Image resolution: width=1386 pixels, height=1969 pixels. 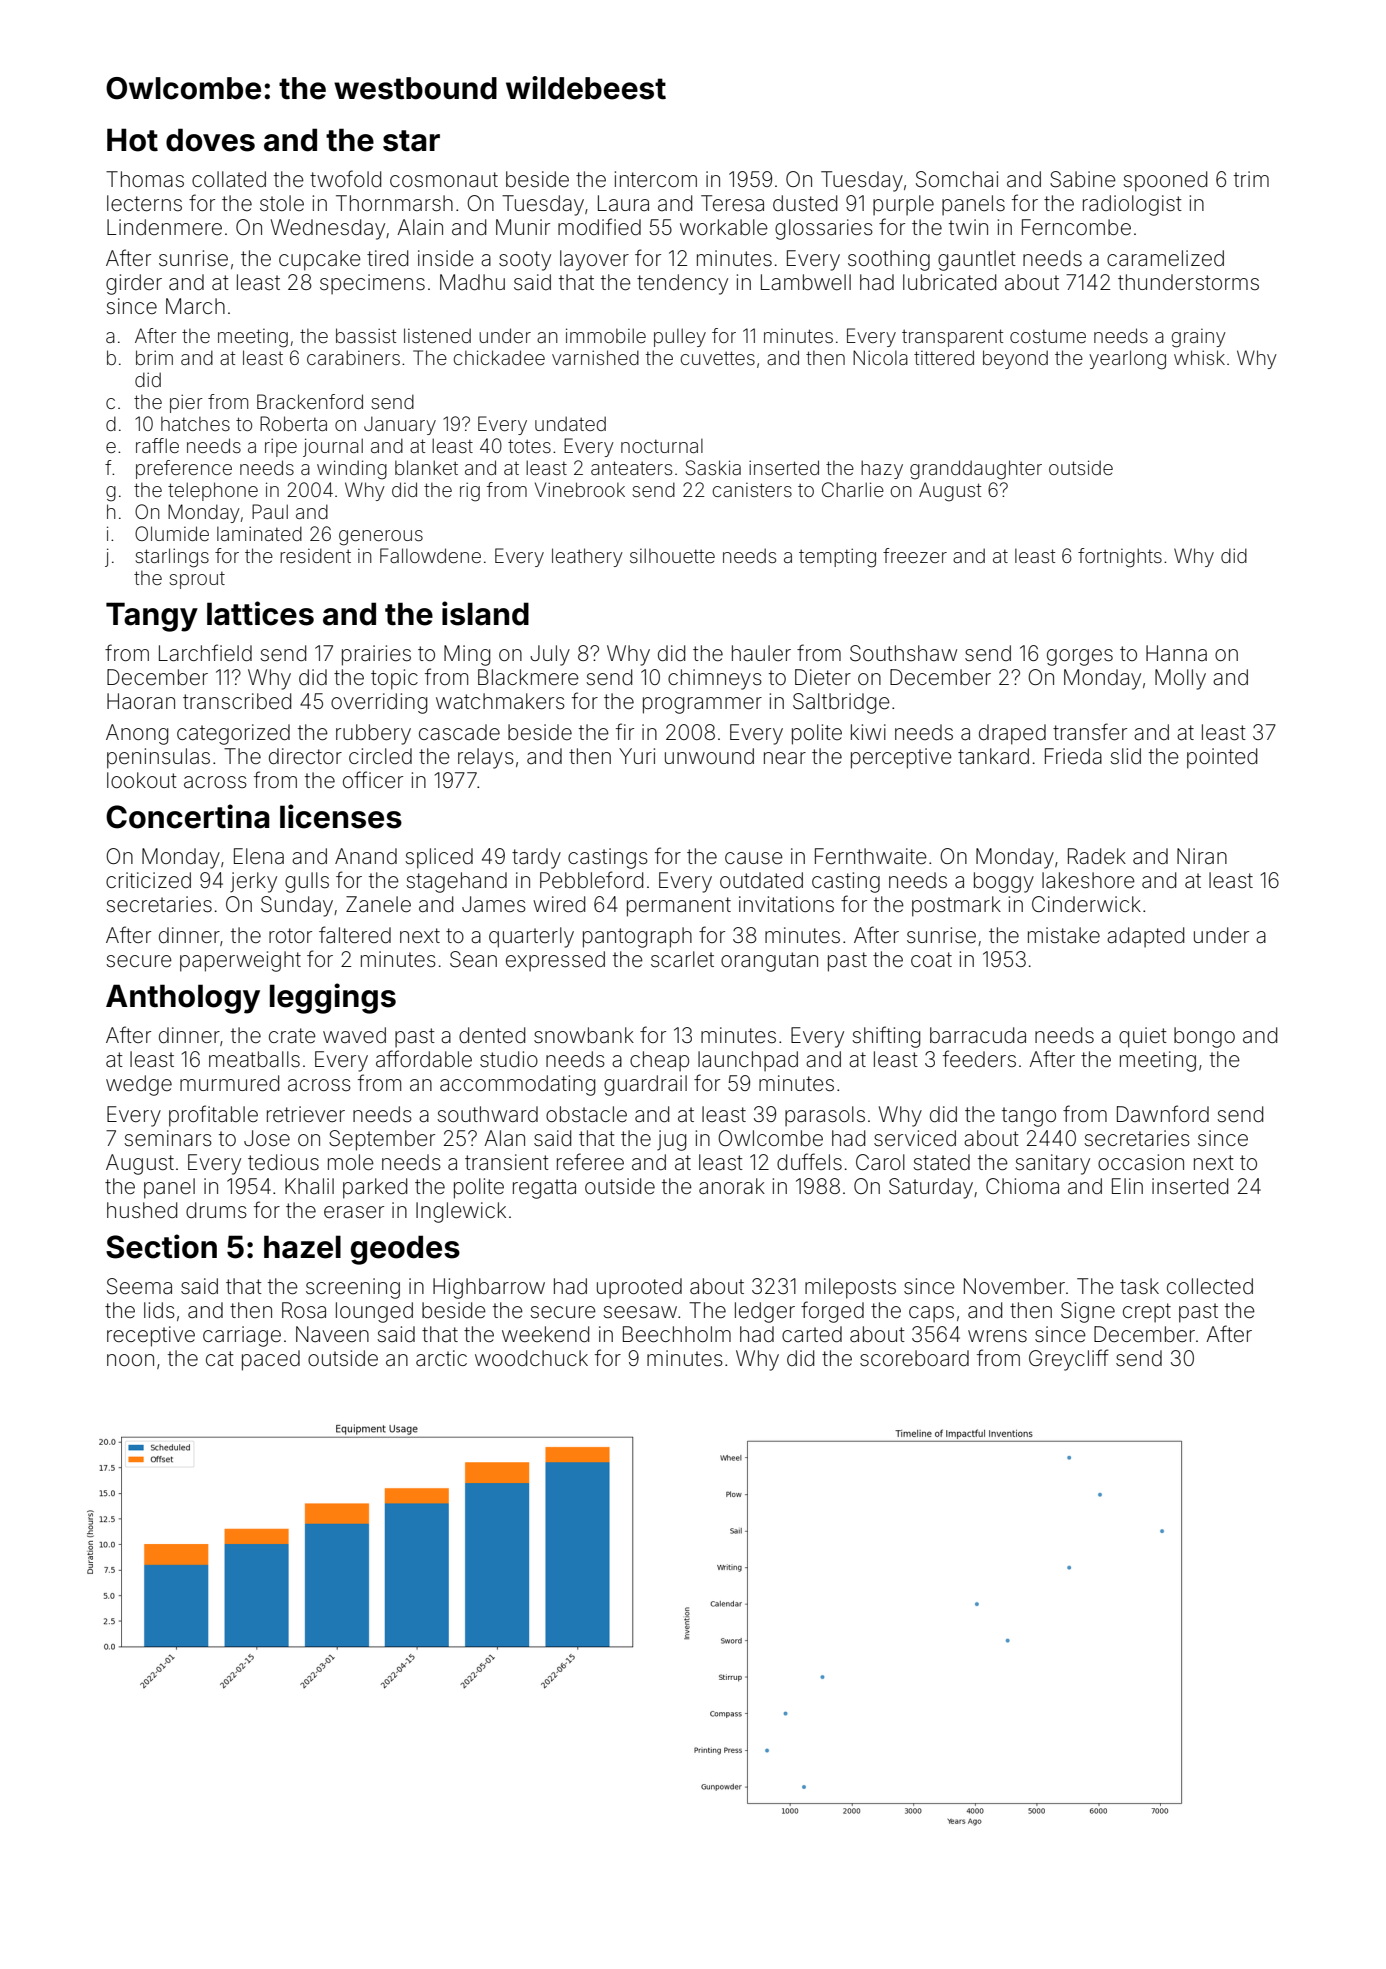 What do you see at coordinates (242, 1336) in the image?
I see `carriage` at bounding box center [242, 1336].
